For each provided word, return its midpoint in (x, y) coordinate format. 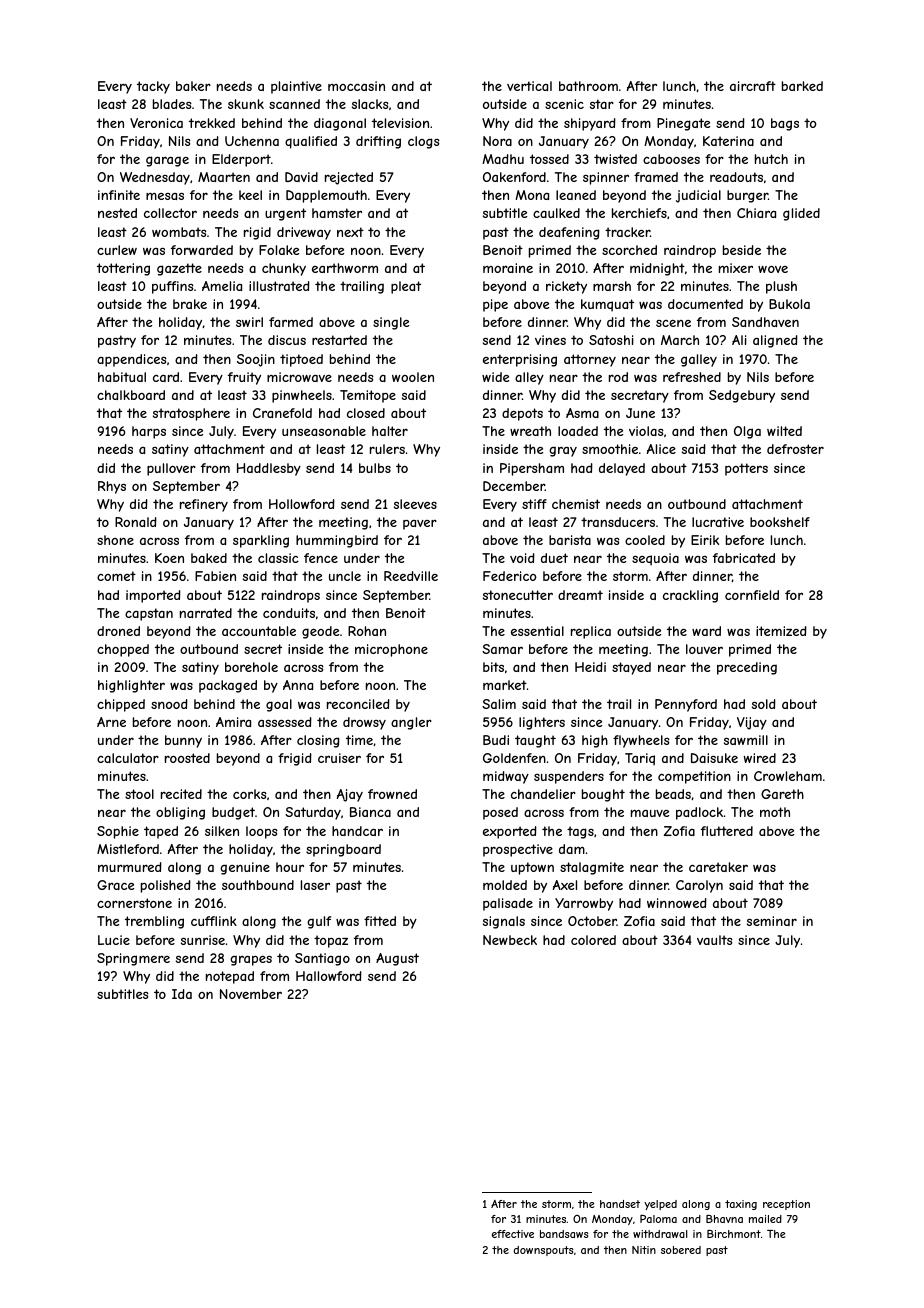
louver (704, 649)
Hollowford (302, 504)
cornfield (752, 595)
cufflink (214, 921)
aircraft (753, 86)
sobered (681, 1250)
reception (786, 1205)
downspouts (544, 1251)
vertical (529, 86)
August (397, 959)
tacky (153, 87)
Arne (111, 722)
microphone (391, 650)
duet (554, 558)
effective (513, 1234)
